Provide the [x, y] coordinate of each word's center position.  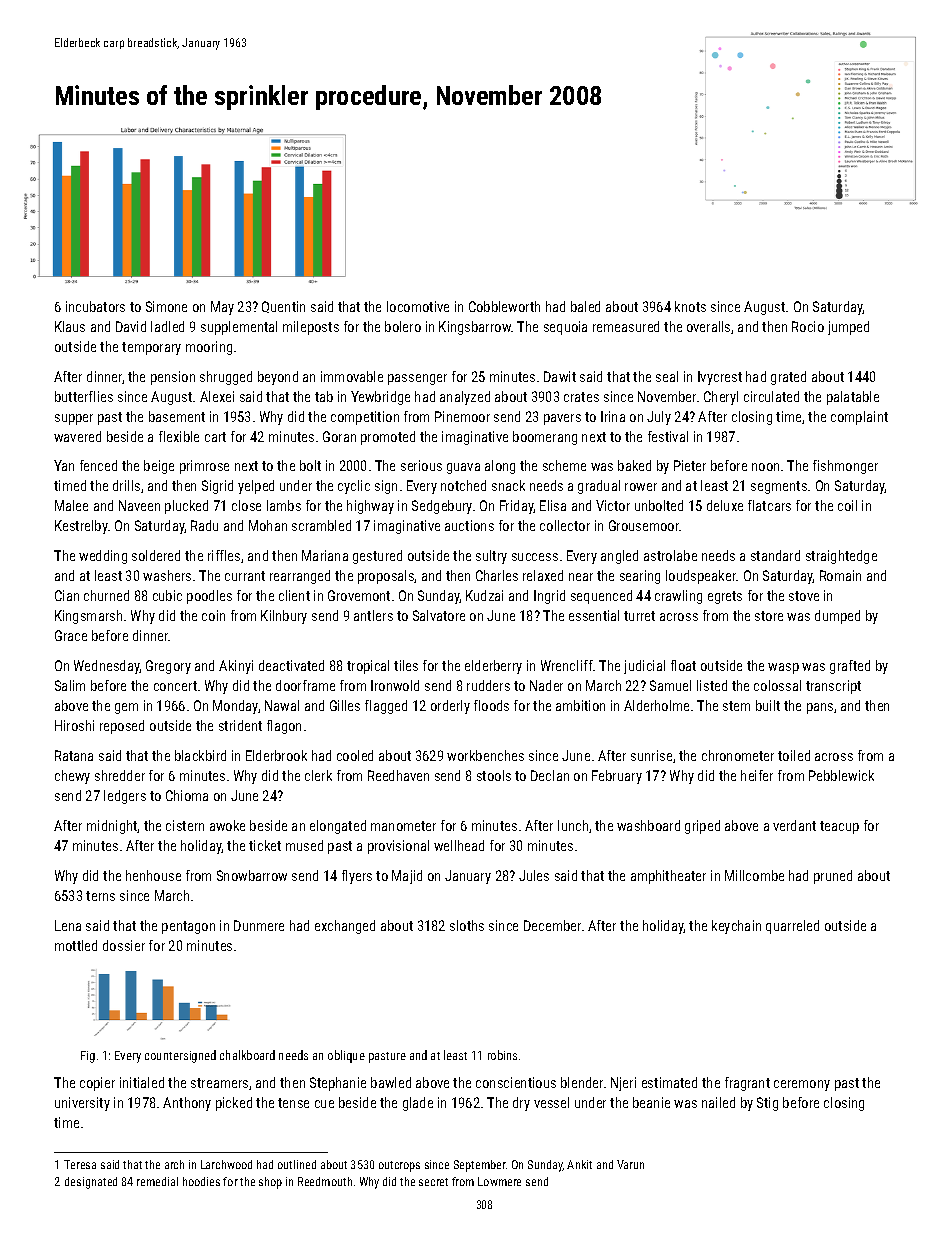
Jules [534, 875]
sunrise [651, 755]
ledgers [125, 797]
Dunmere [259, 925]
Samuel [670, 685]
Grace [71, 635]
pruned [833, 877]
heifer [757, 775]
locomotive [418, 306]
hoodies [201, 1181]
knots [690, 306]
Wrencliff [567, 665]
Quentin [283, 307]
